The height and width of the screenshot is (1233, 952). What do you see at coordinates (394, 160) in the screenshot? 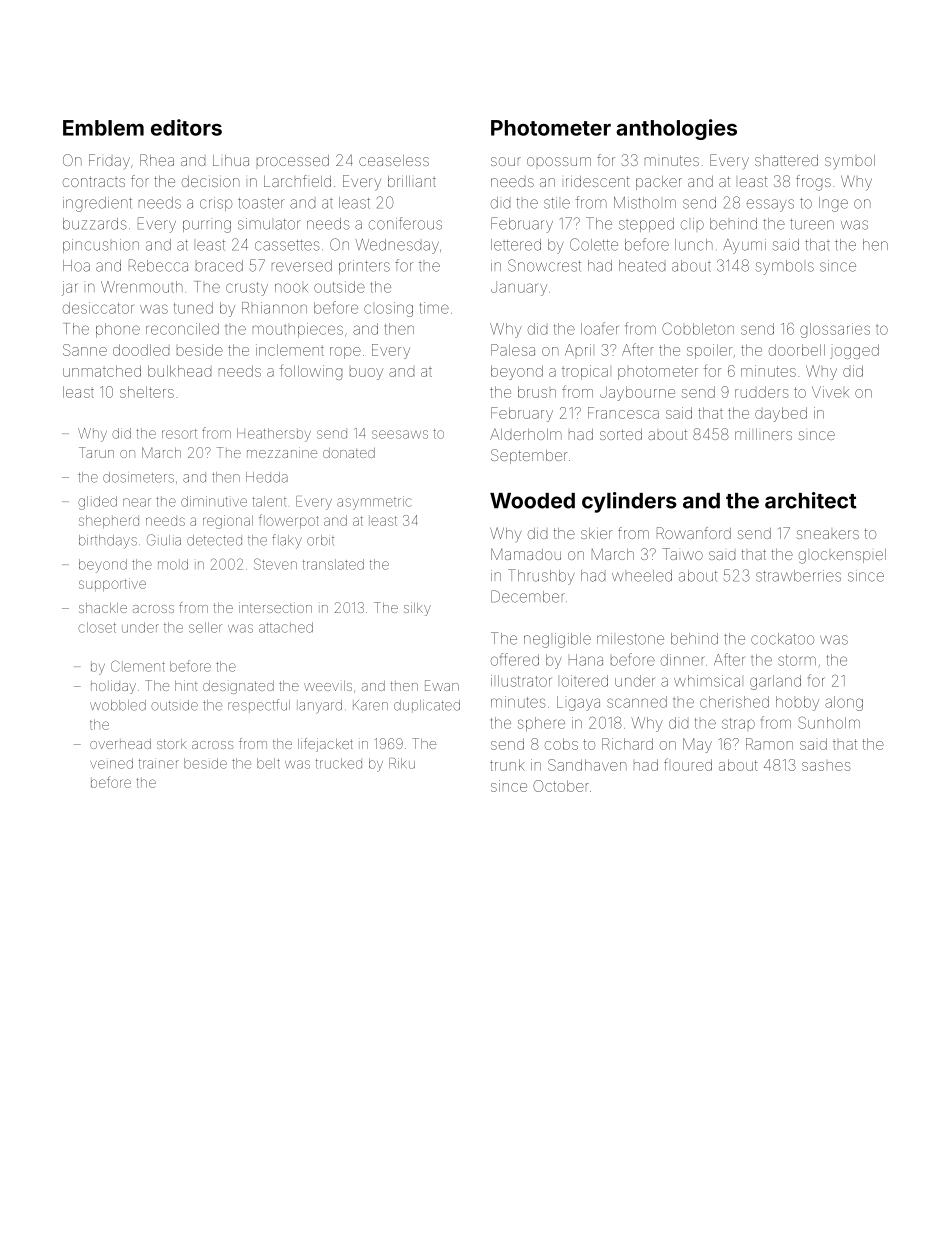
I see `ceaseless` at bounding box center [394, 160].
